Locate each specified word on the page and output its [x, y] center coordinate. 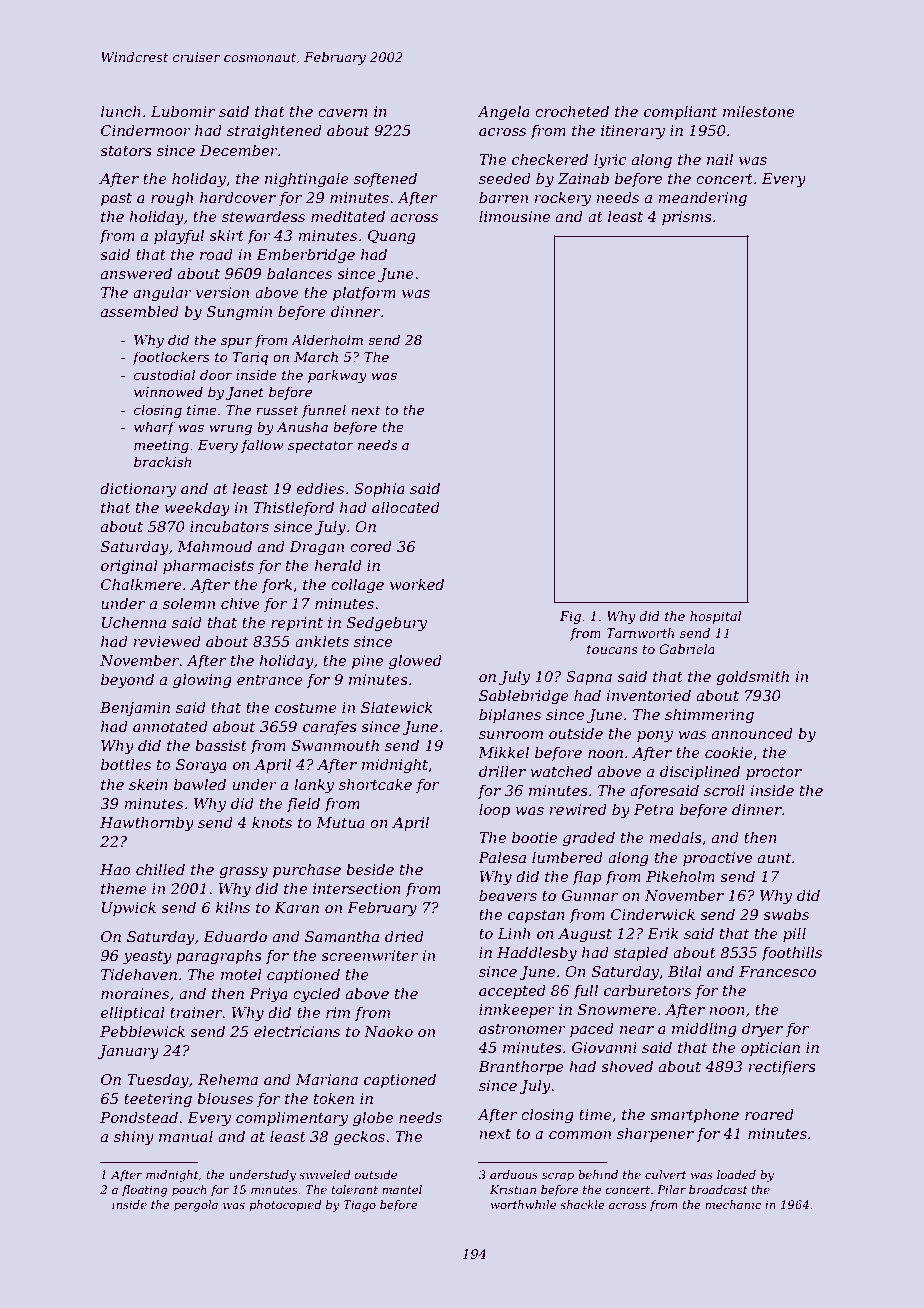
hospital [716, 617]
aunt [774, 858]
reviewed [167, 641]
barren [503, 197]
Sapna [589, 678]
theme [124, 888]
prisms [687, 218]
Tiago [359, 1206]
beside [370, 869]
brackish [162, 461]
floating [145, 1191]
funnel [324, 411]
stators [126, 151]
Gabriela [687, 649]
